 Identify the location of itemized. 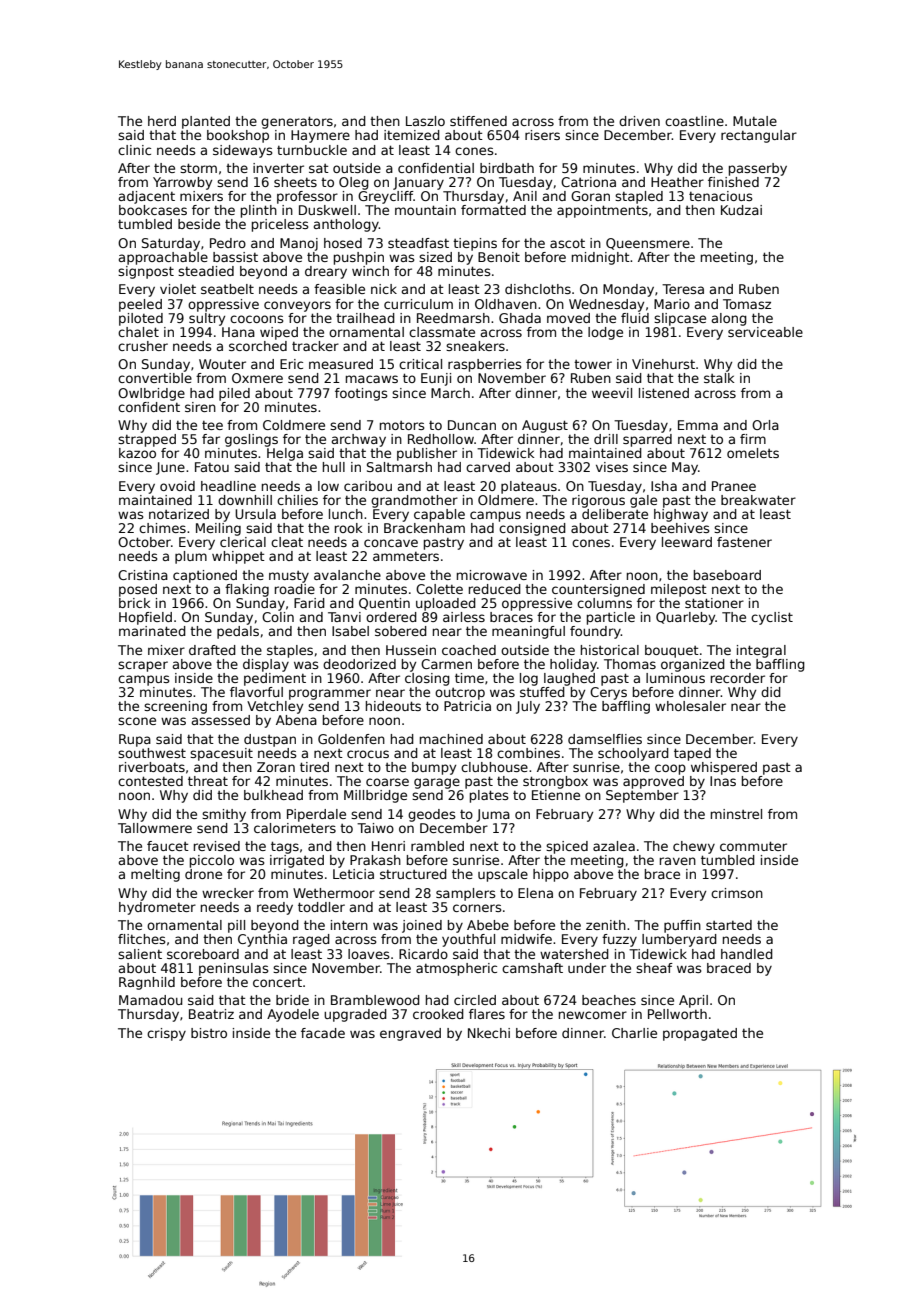
(412, 135).
